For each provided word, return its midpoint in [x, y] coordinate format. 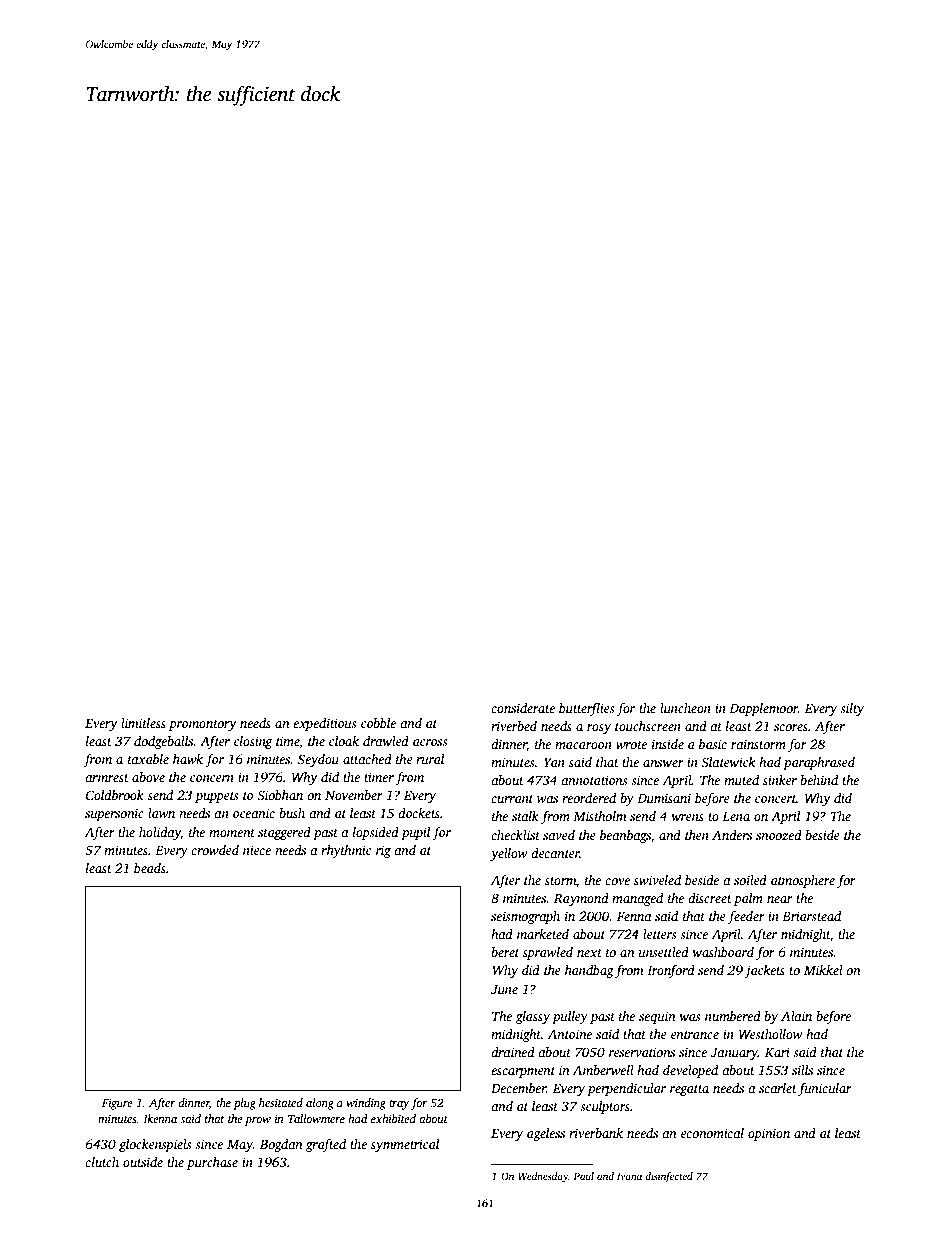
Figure [117, 1104]
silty [852, 709]
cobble [378, 723]
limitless [143, 723]
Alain [796, 1016]
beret [505, 952]
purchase [212, 1163]
